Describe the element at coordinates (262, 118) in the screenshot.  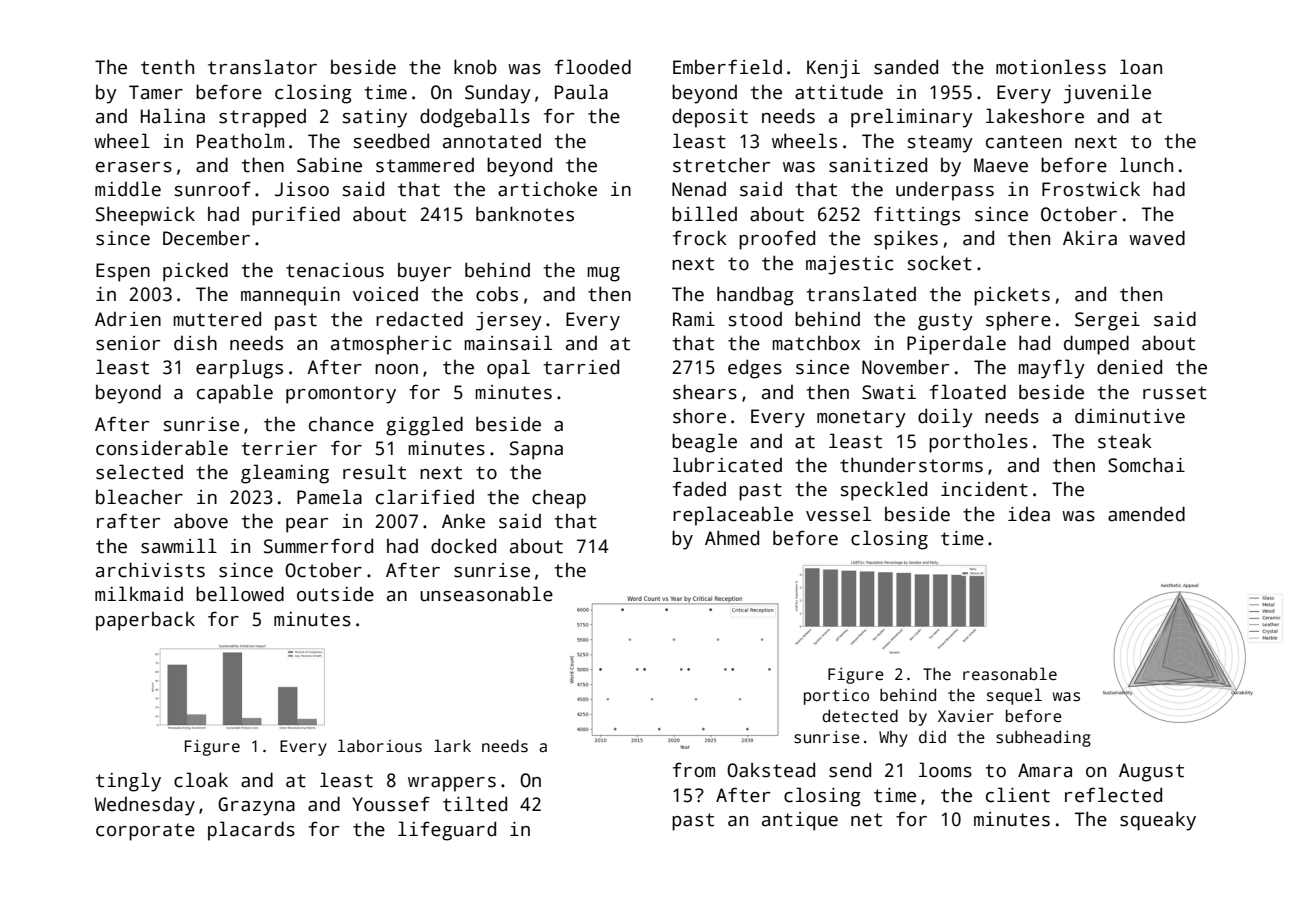
I see `strapped` at that location.
